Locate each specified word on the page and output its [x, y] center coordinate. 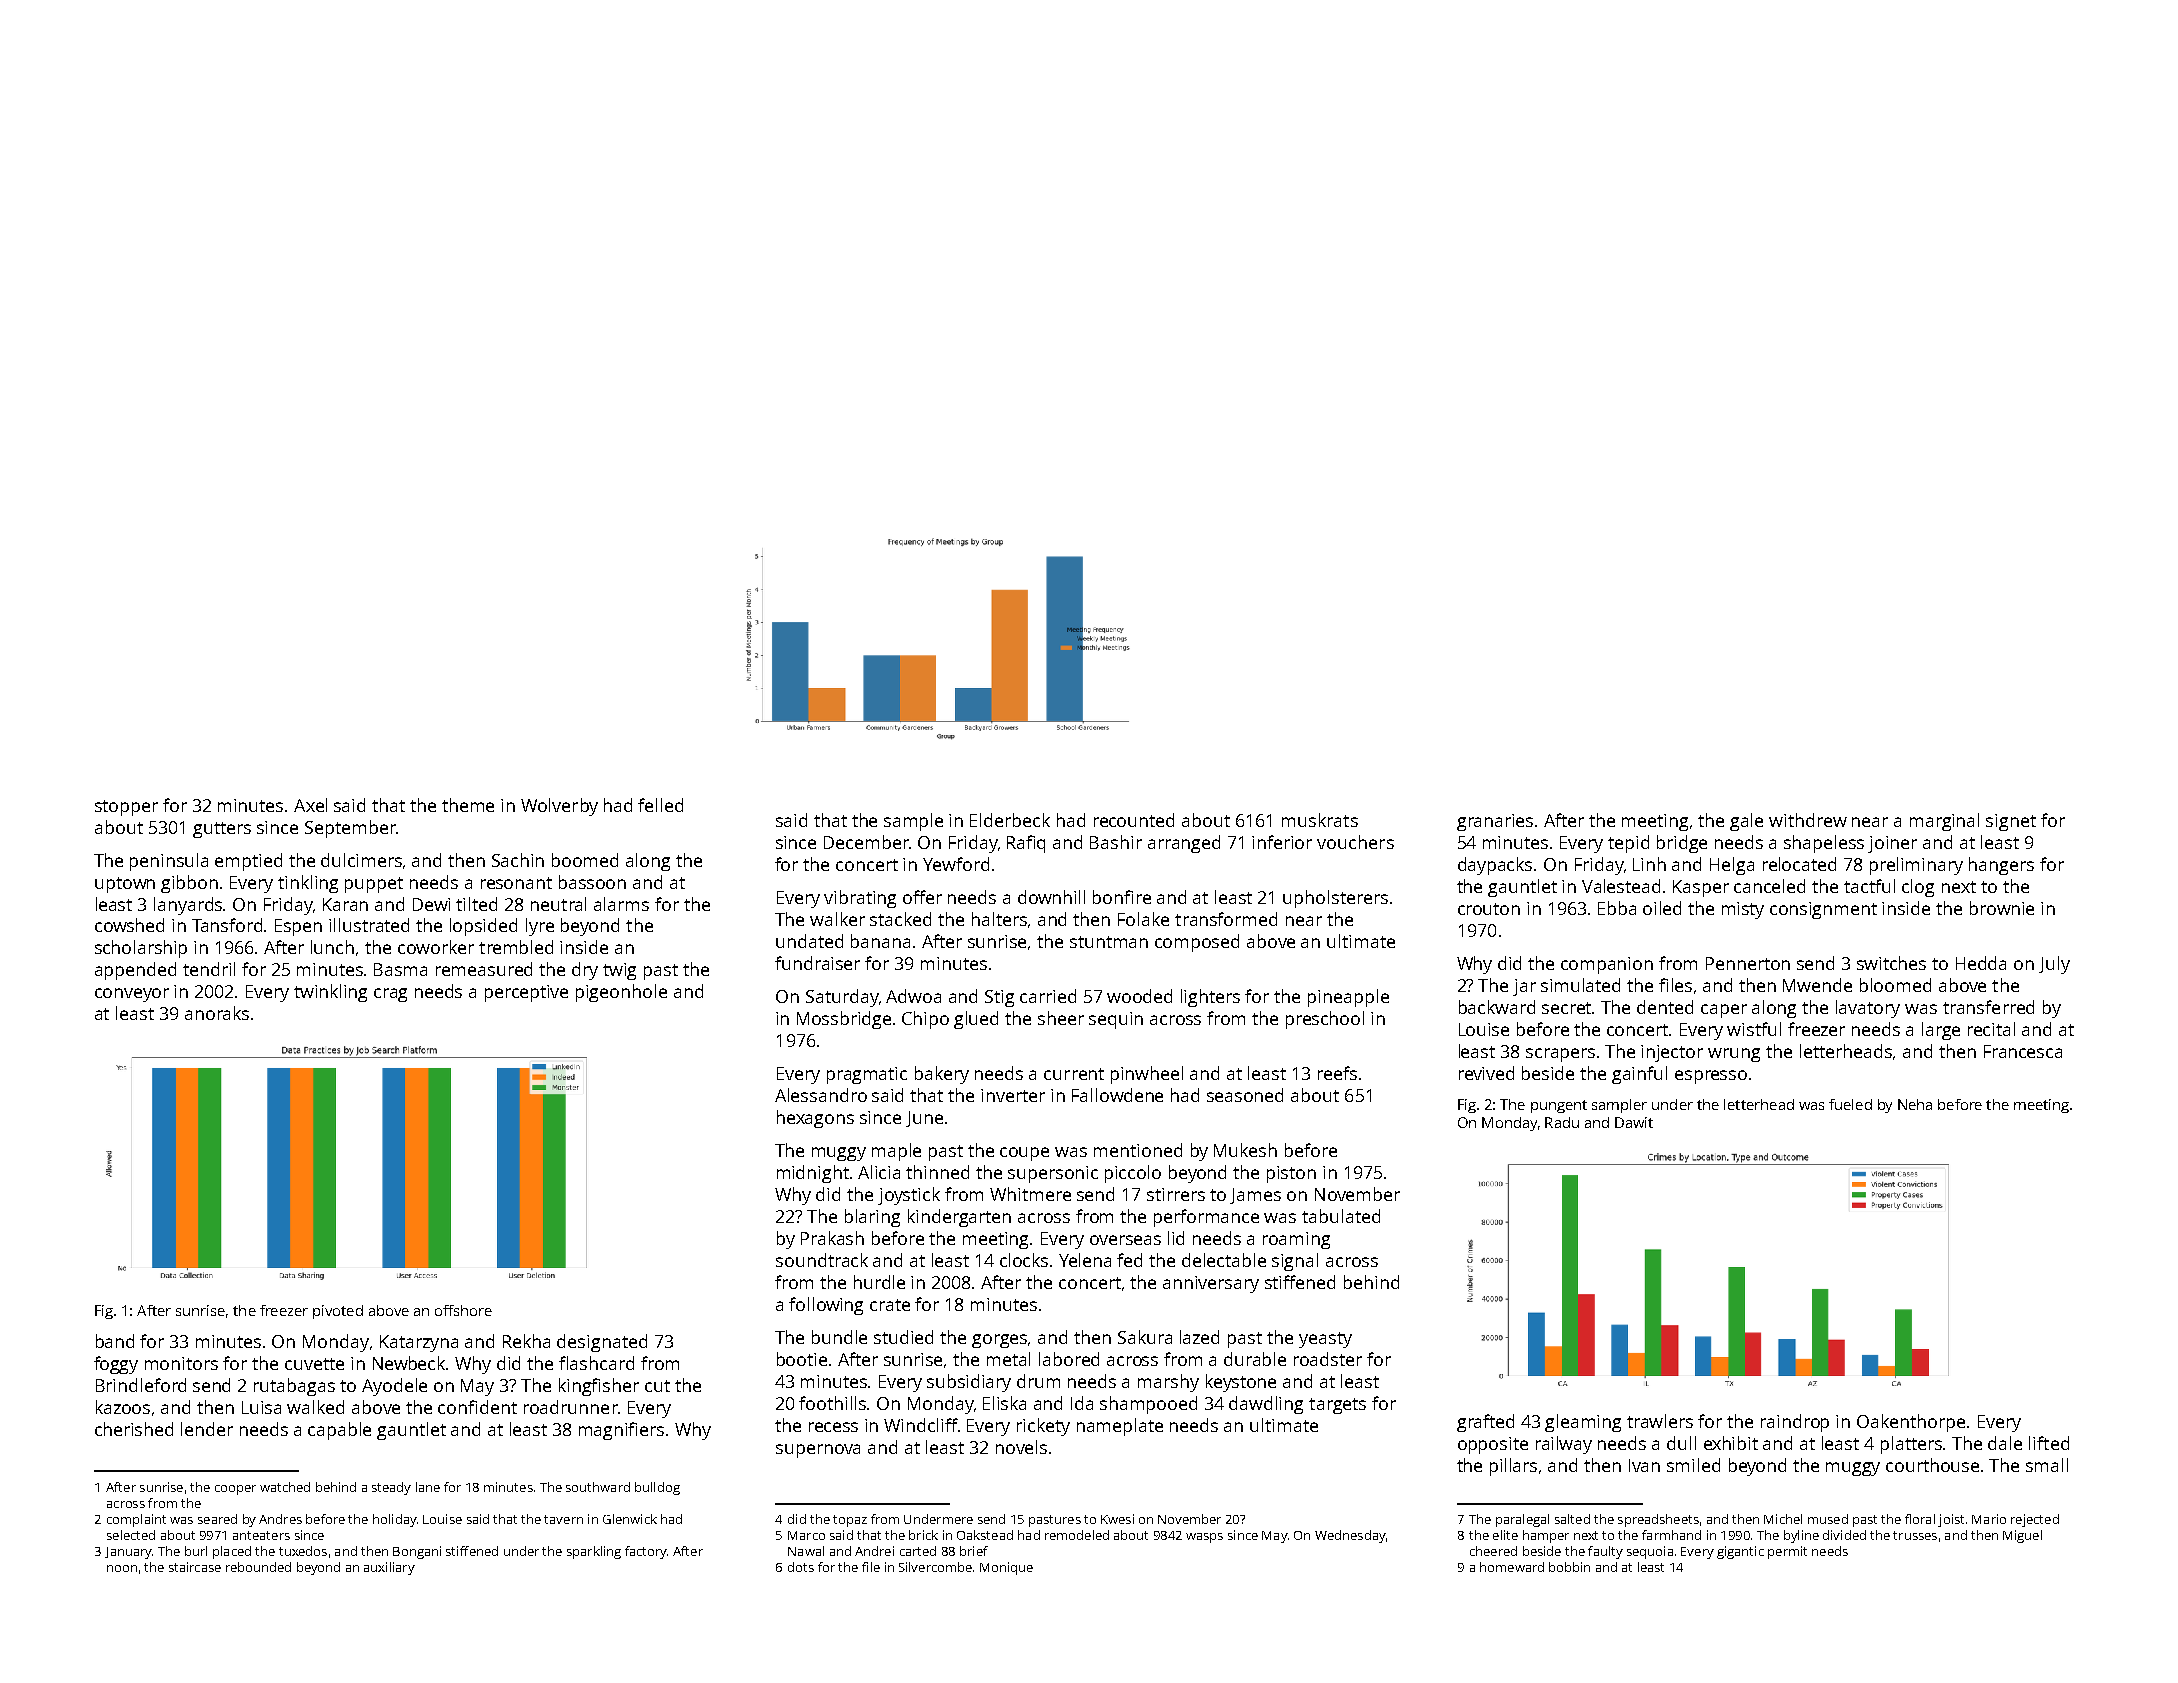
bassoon [592, 882]
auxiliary [389, 1568]
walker [837, 919]
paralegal [1522, 1520]
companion [1607, 965]
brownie [2002, 908]
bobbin [1569, 1567]
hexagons [815, 1119]
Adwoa [913, 996]
